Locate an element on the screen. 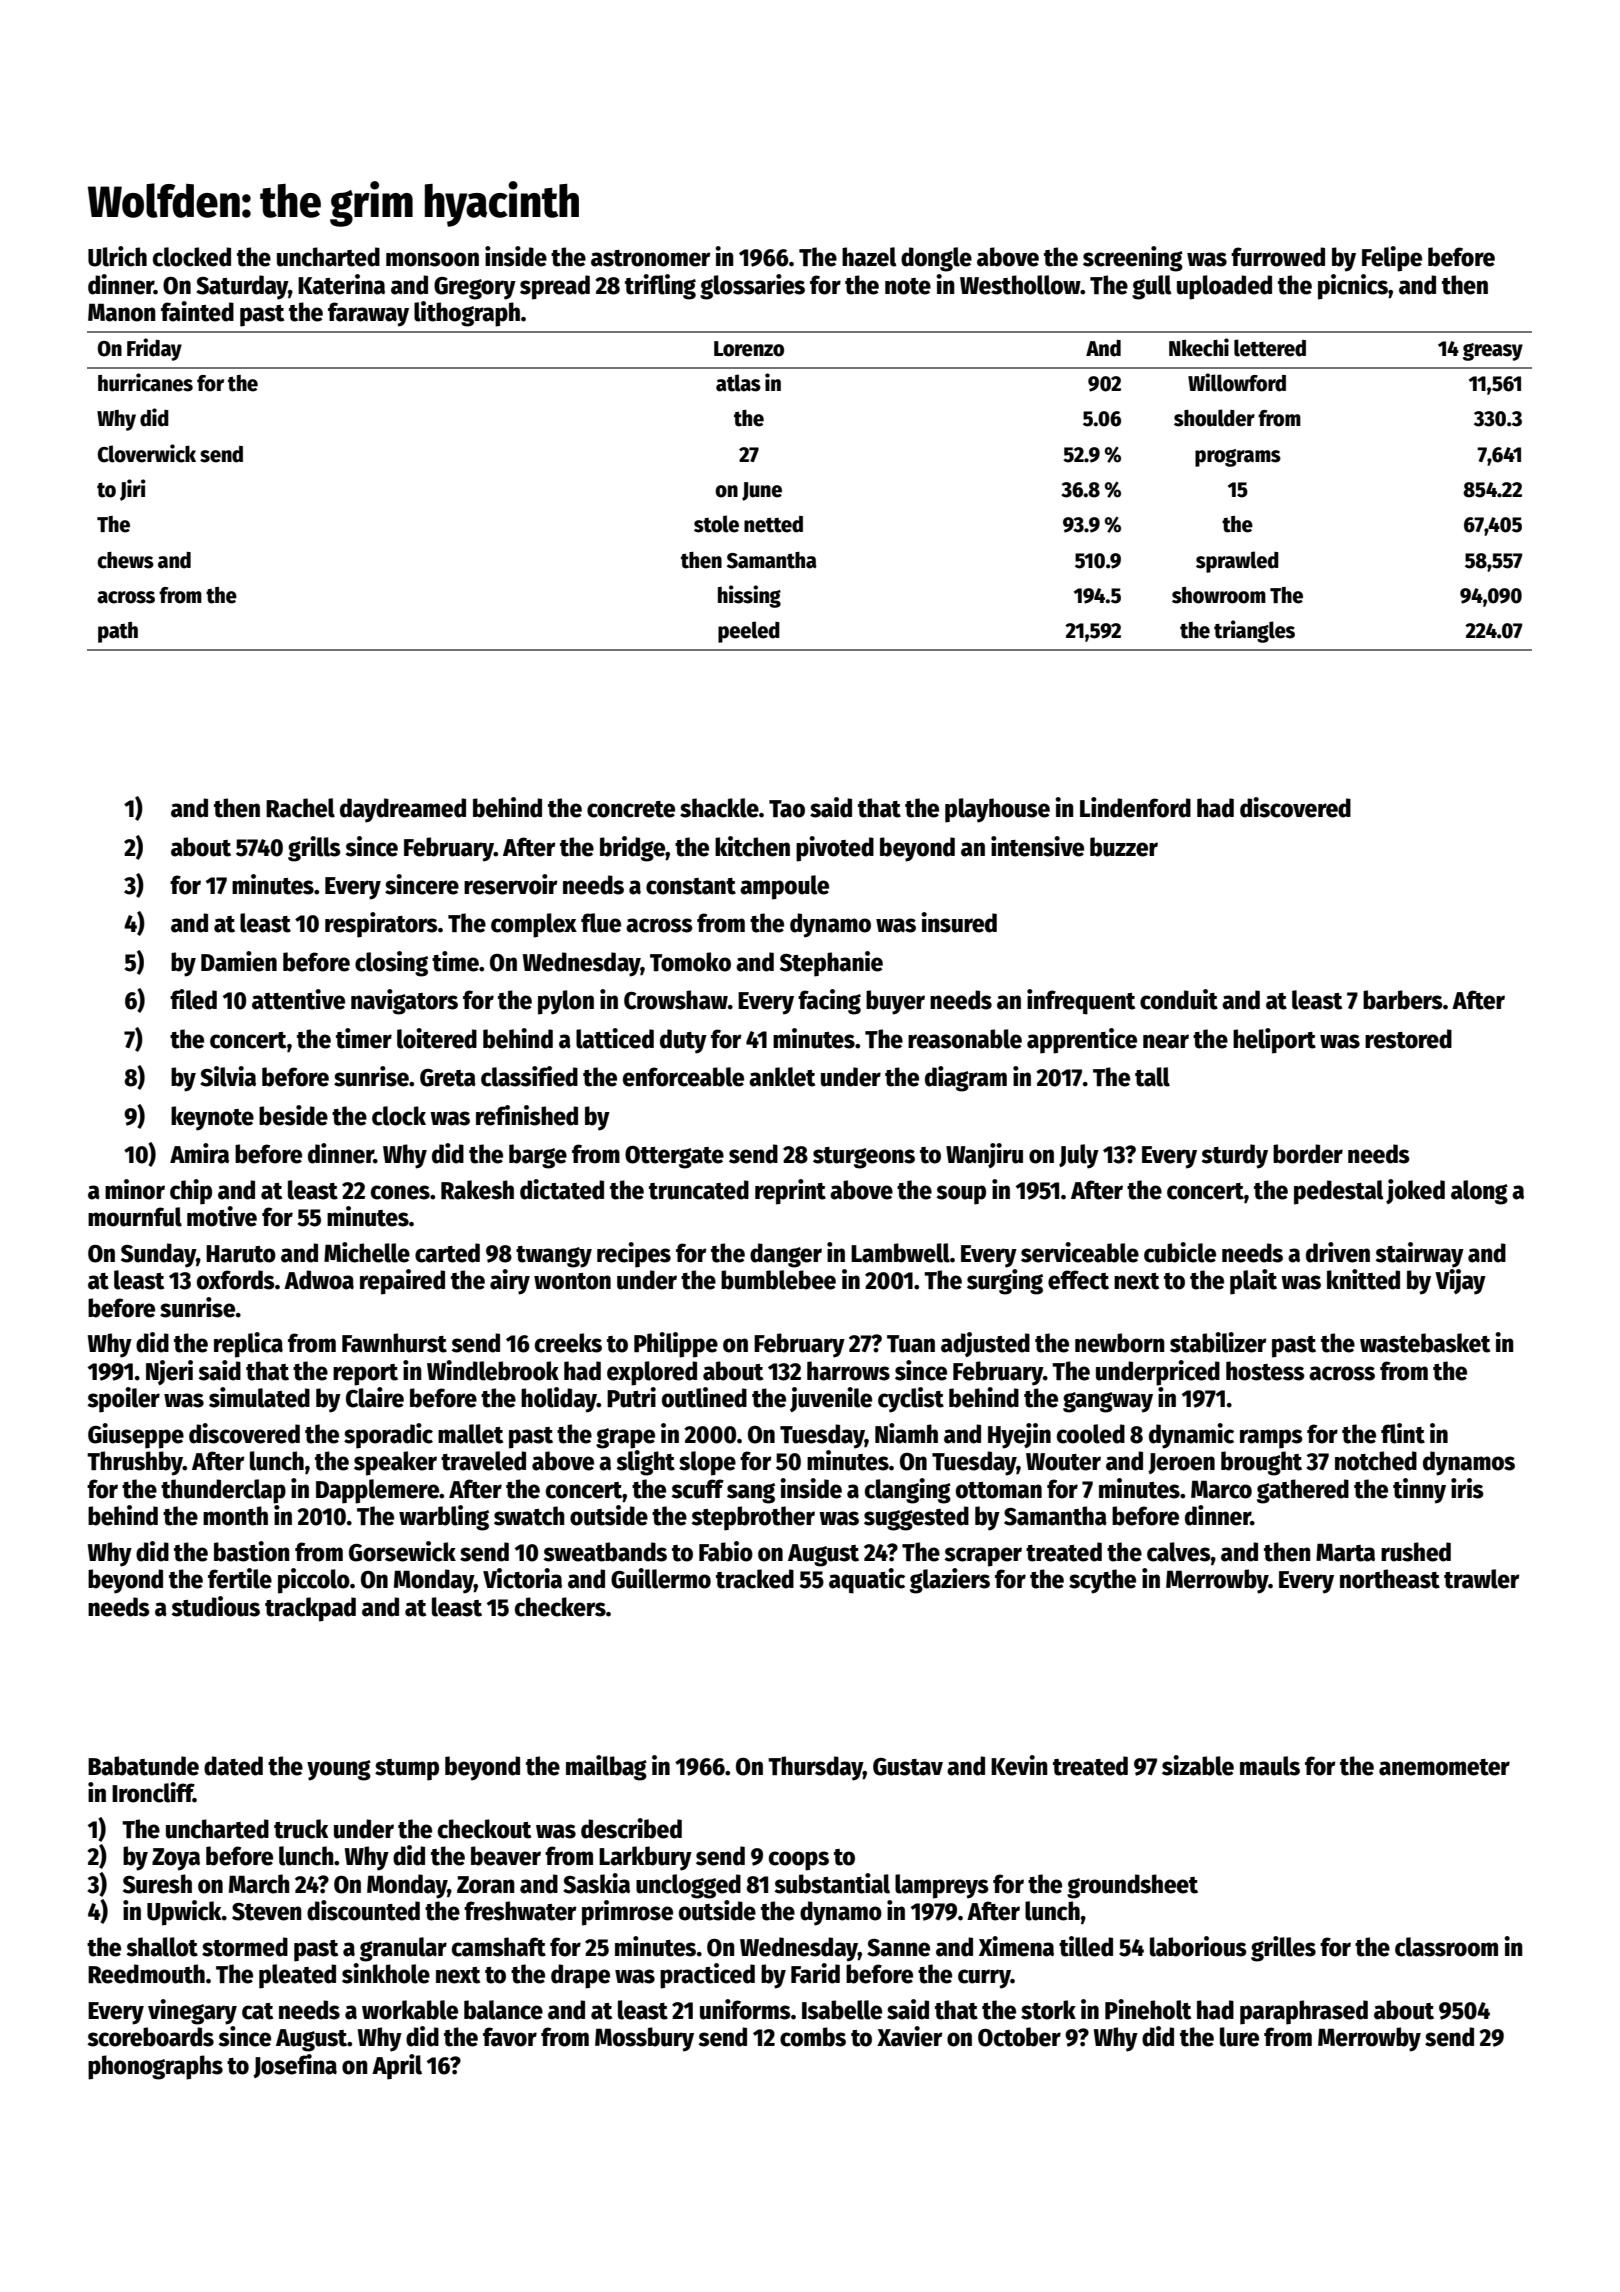 Image resolution: width=1620 pixels, height=2292 pixels. glossaries is located at coordinates (752, 287).
